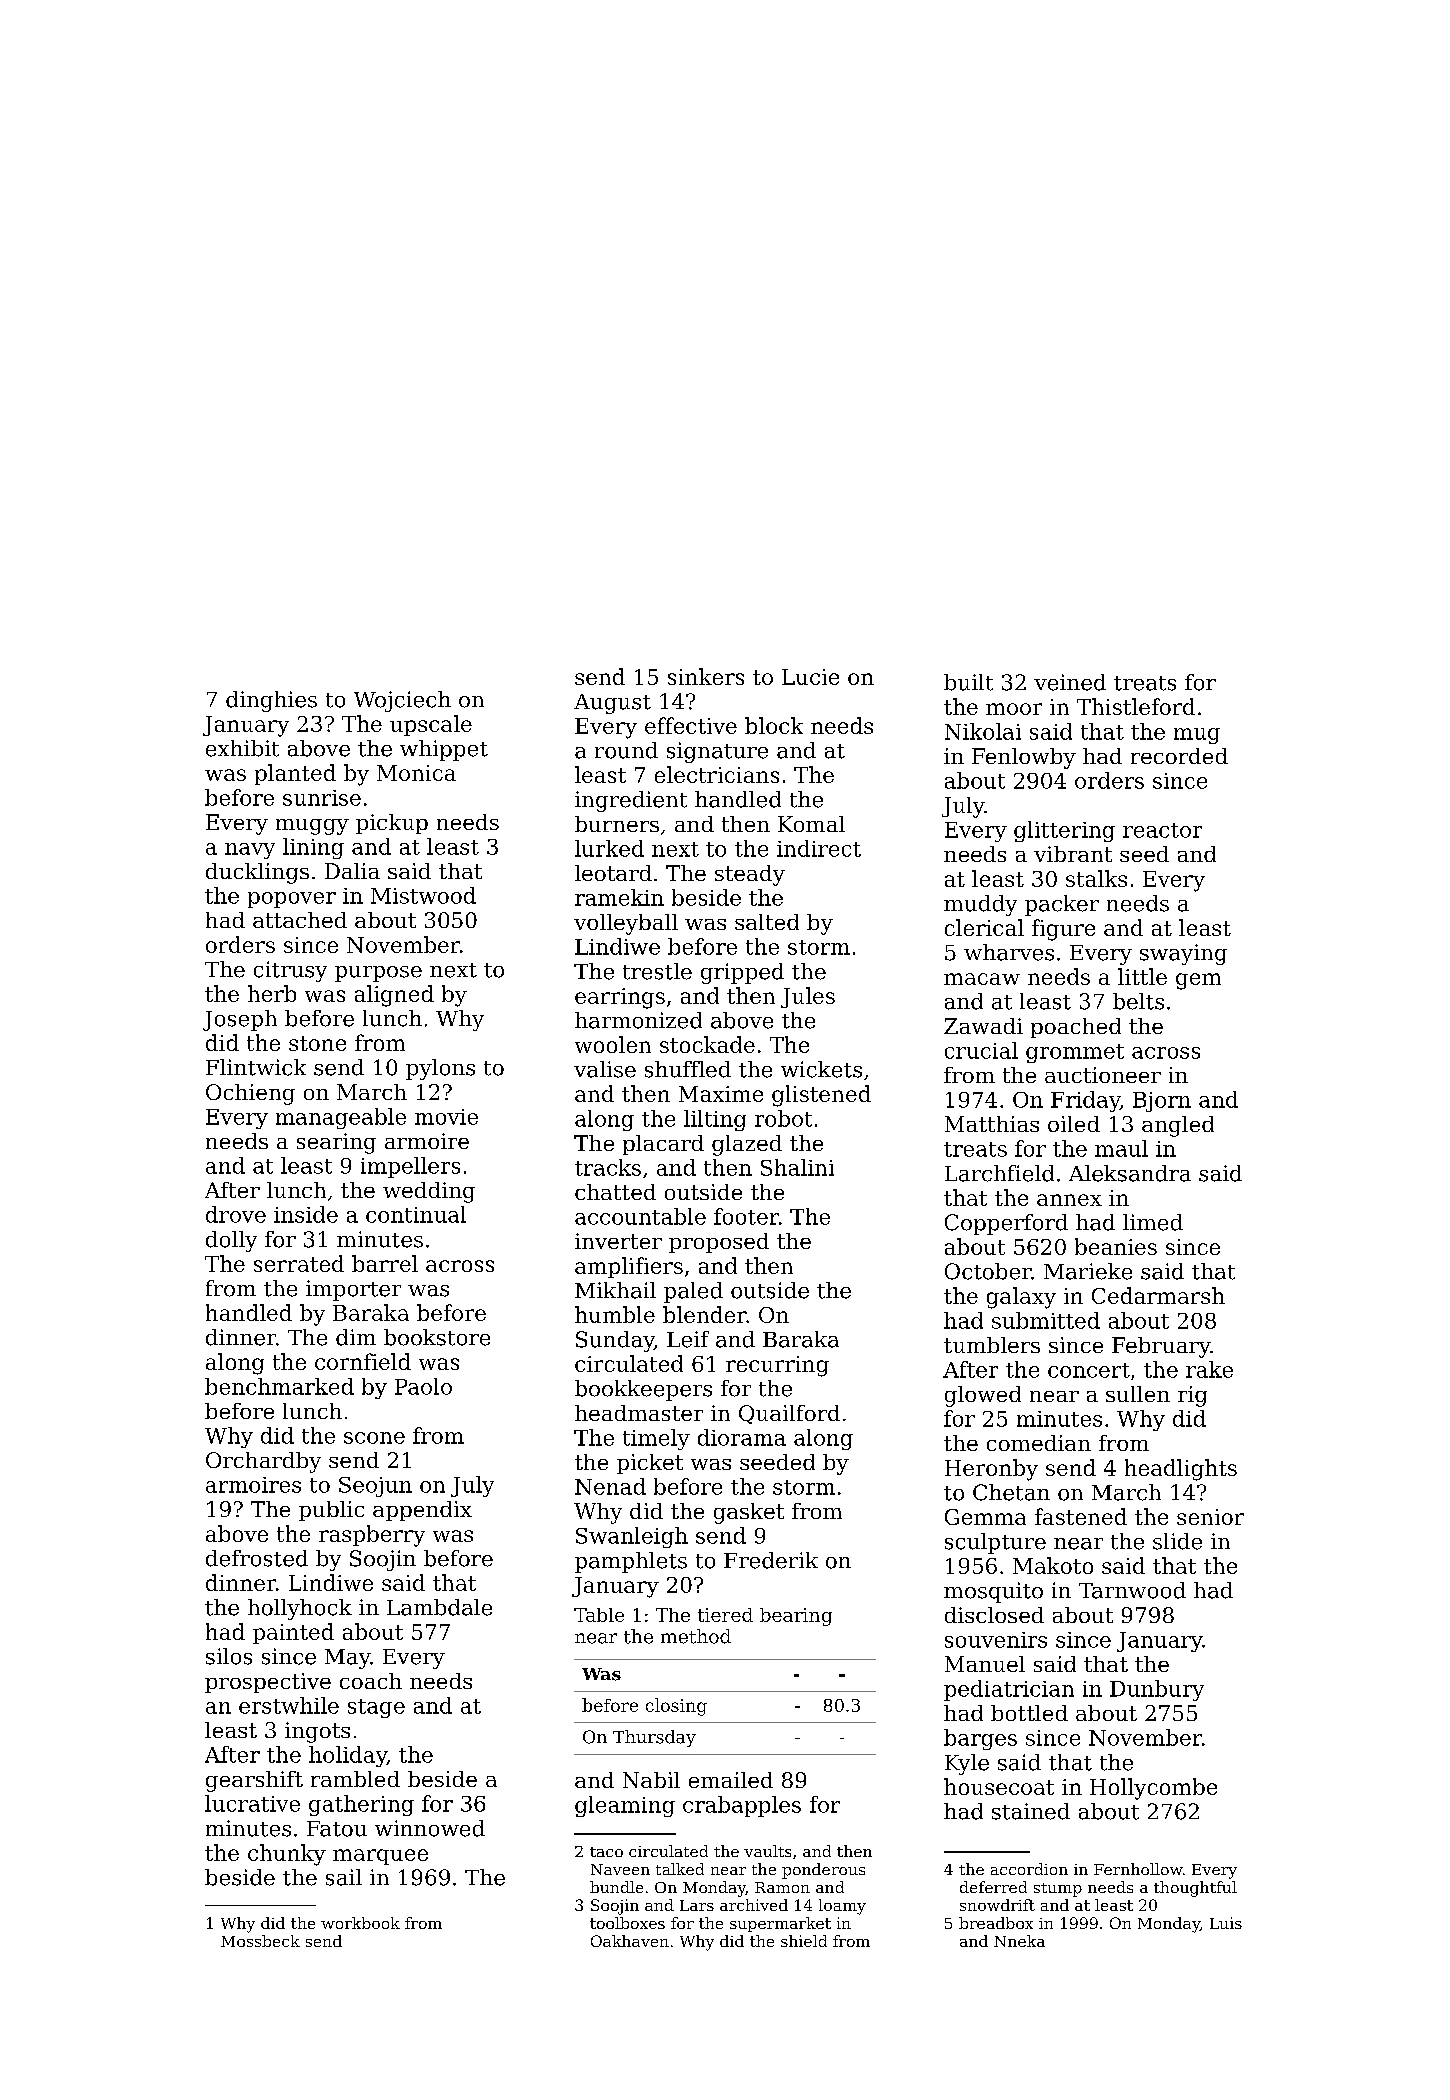 The image size is (1450, 2100). What do you see at coordinates (618, 1241) in the screenshot?
I see `inverter` at bounding box center [618, 1241].
